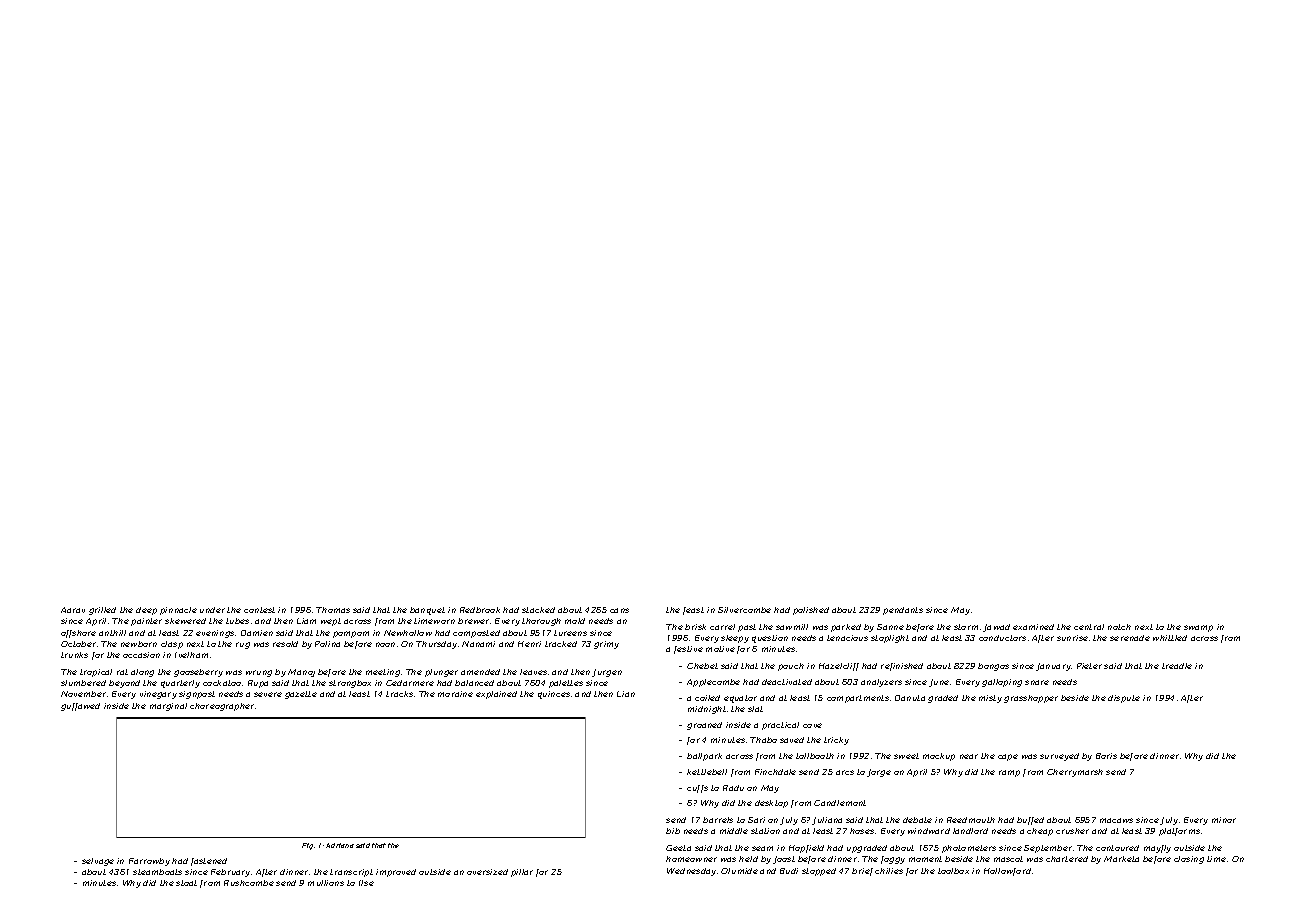 The width and height of the screenshot is (1308, 924). What do you see at coordinates (707, 698) in the screenshot?
I see `coiled` at bounding box center [707, 698].
